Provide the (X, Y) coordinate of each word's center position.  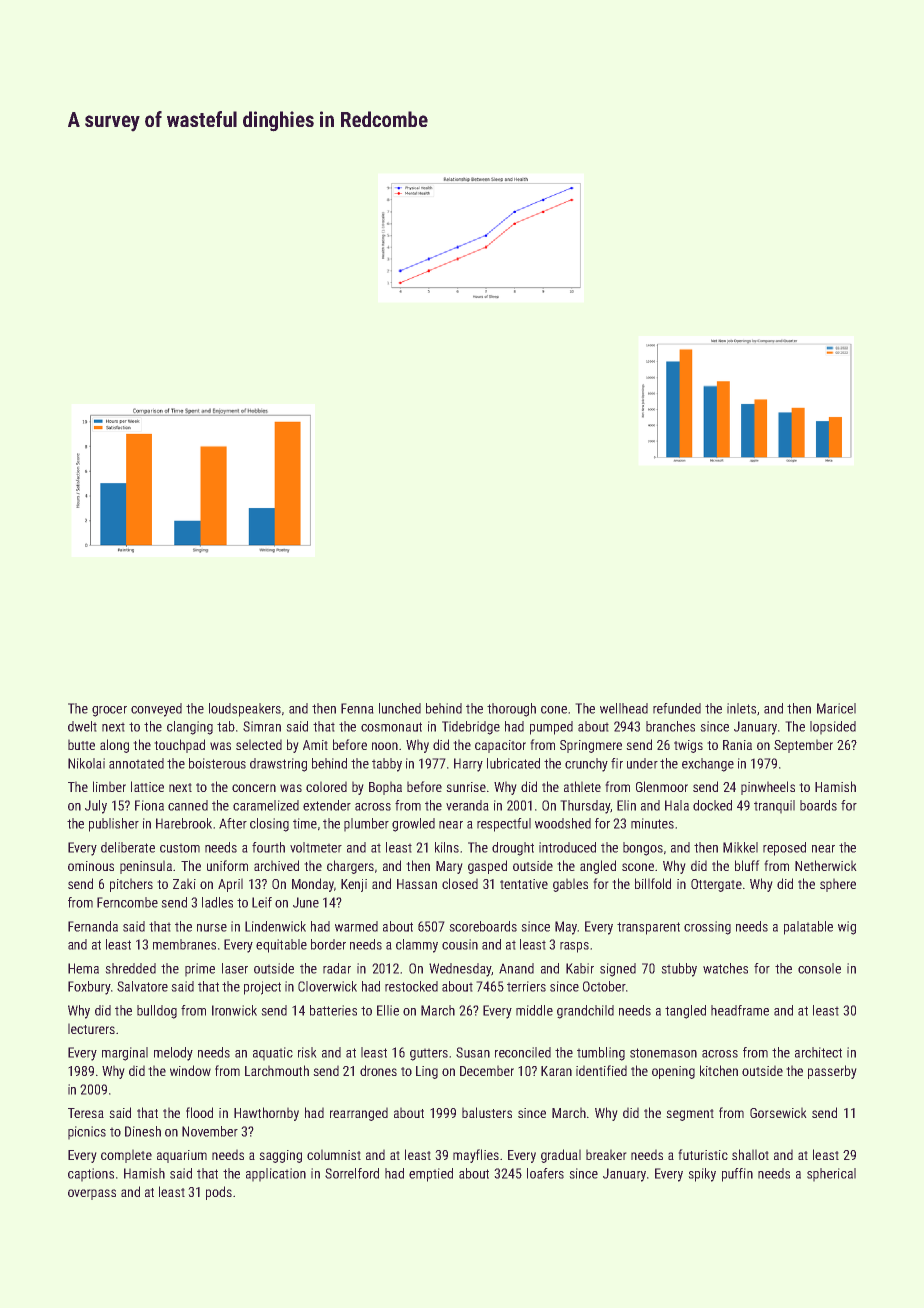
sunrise (466, 787)
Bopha (385, 788)
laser (235, 968)
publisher (114, 825)
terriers (526, 986)
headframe (740, 1010)
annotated (136, 763)
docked (712, 805)
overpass (92, 1194)
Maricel (836, 708)
